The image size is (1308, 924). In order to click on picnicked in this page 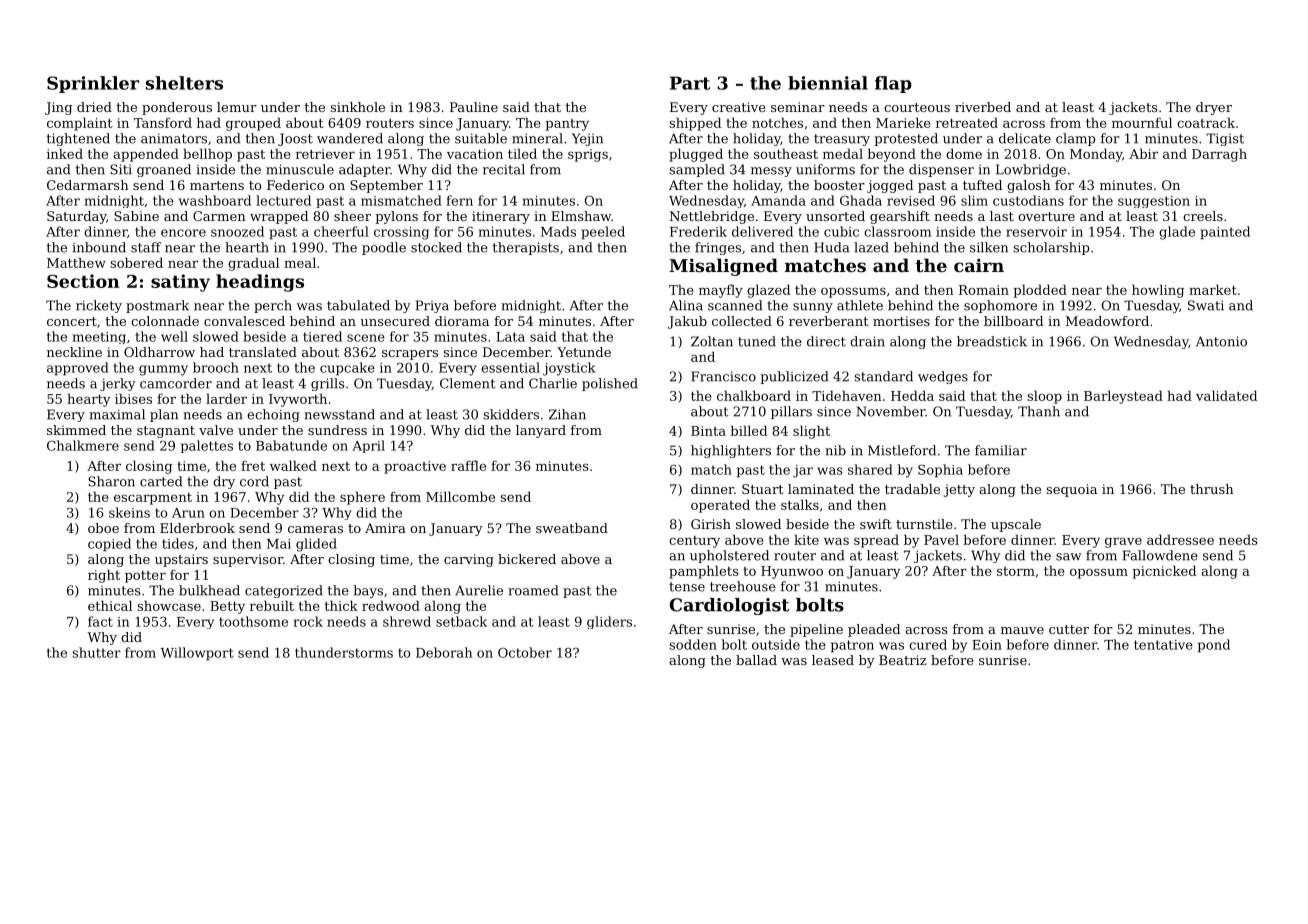, I will do `click(1164, 572)`.
